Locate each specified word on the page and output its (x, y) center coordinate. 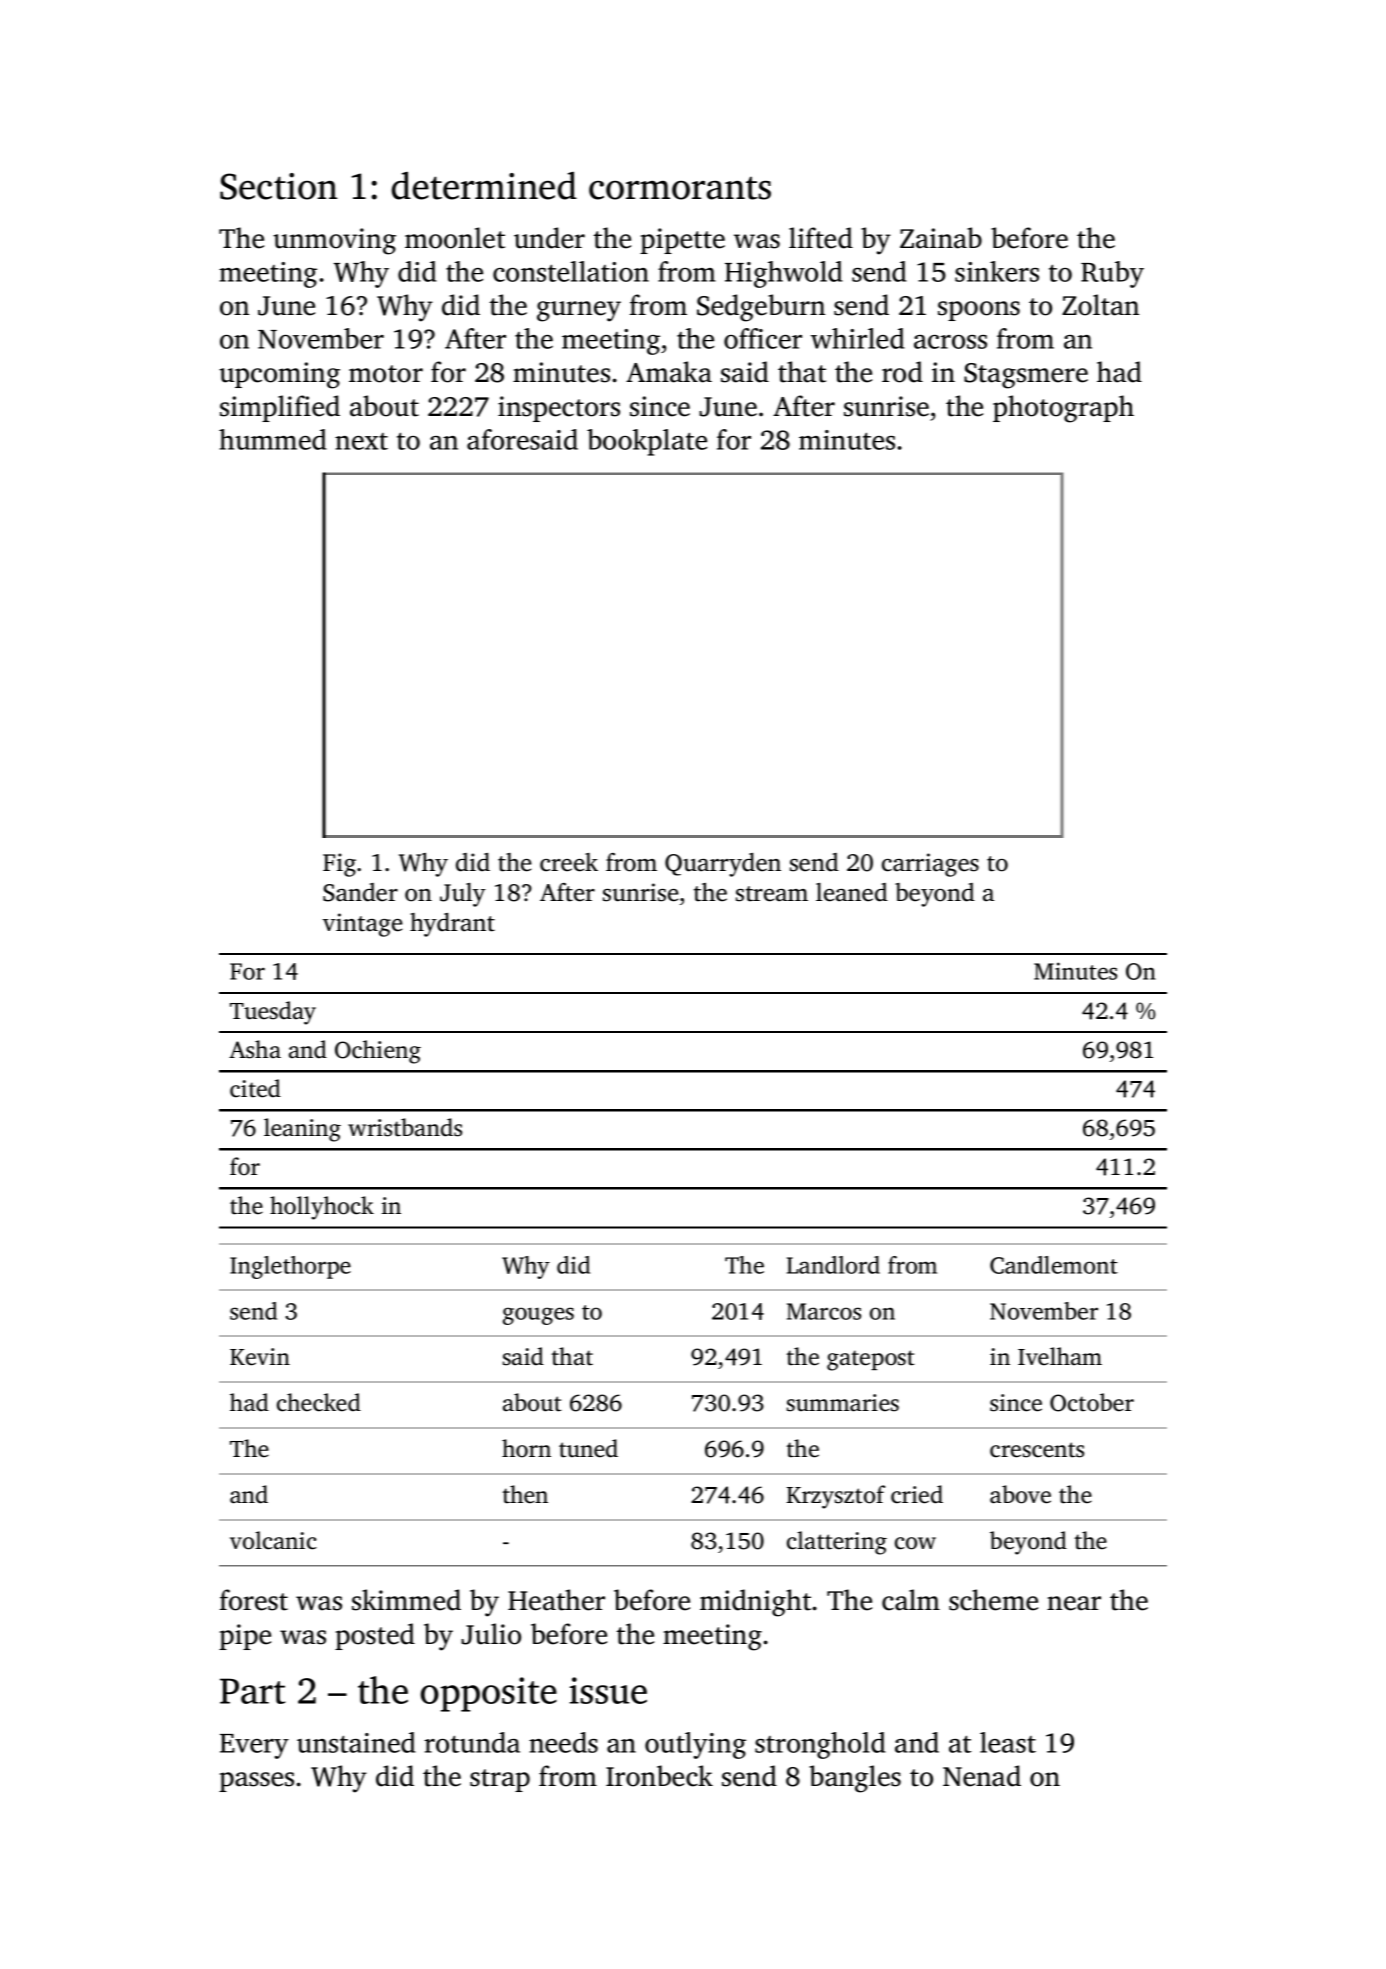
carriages (930, 865)
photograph (1063, 409)
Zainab (941, 238)
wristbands (405, 1127)
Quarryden (723, 865)
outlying (695, 1745)
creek (569, 862)
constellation (571, 271)
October (1092, 1402)
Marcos (824, 1311)
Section (278, 186)
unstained (356, 1742)
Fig (339, 865)
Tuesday (273, 1013)
